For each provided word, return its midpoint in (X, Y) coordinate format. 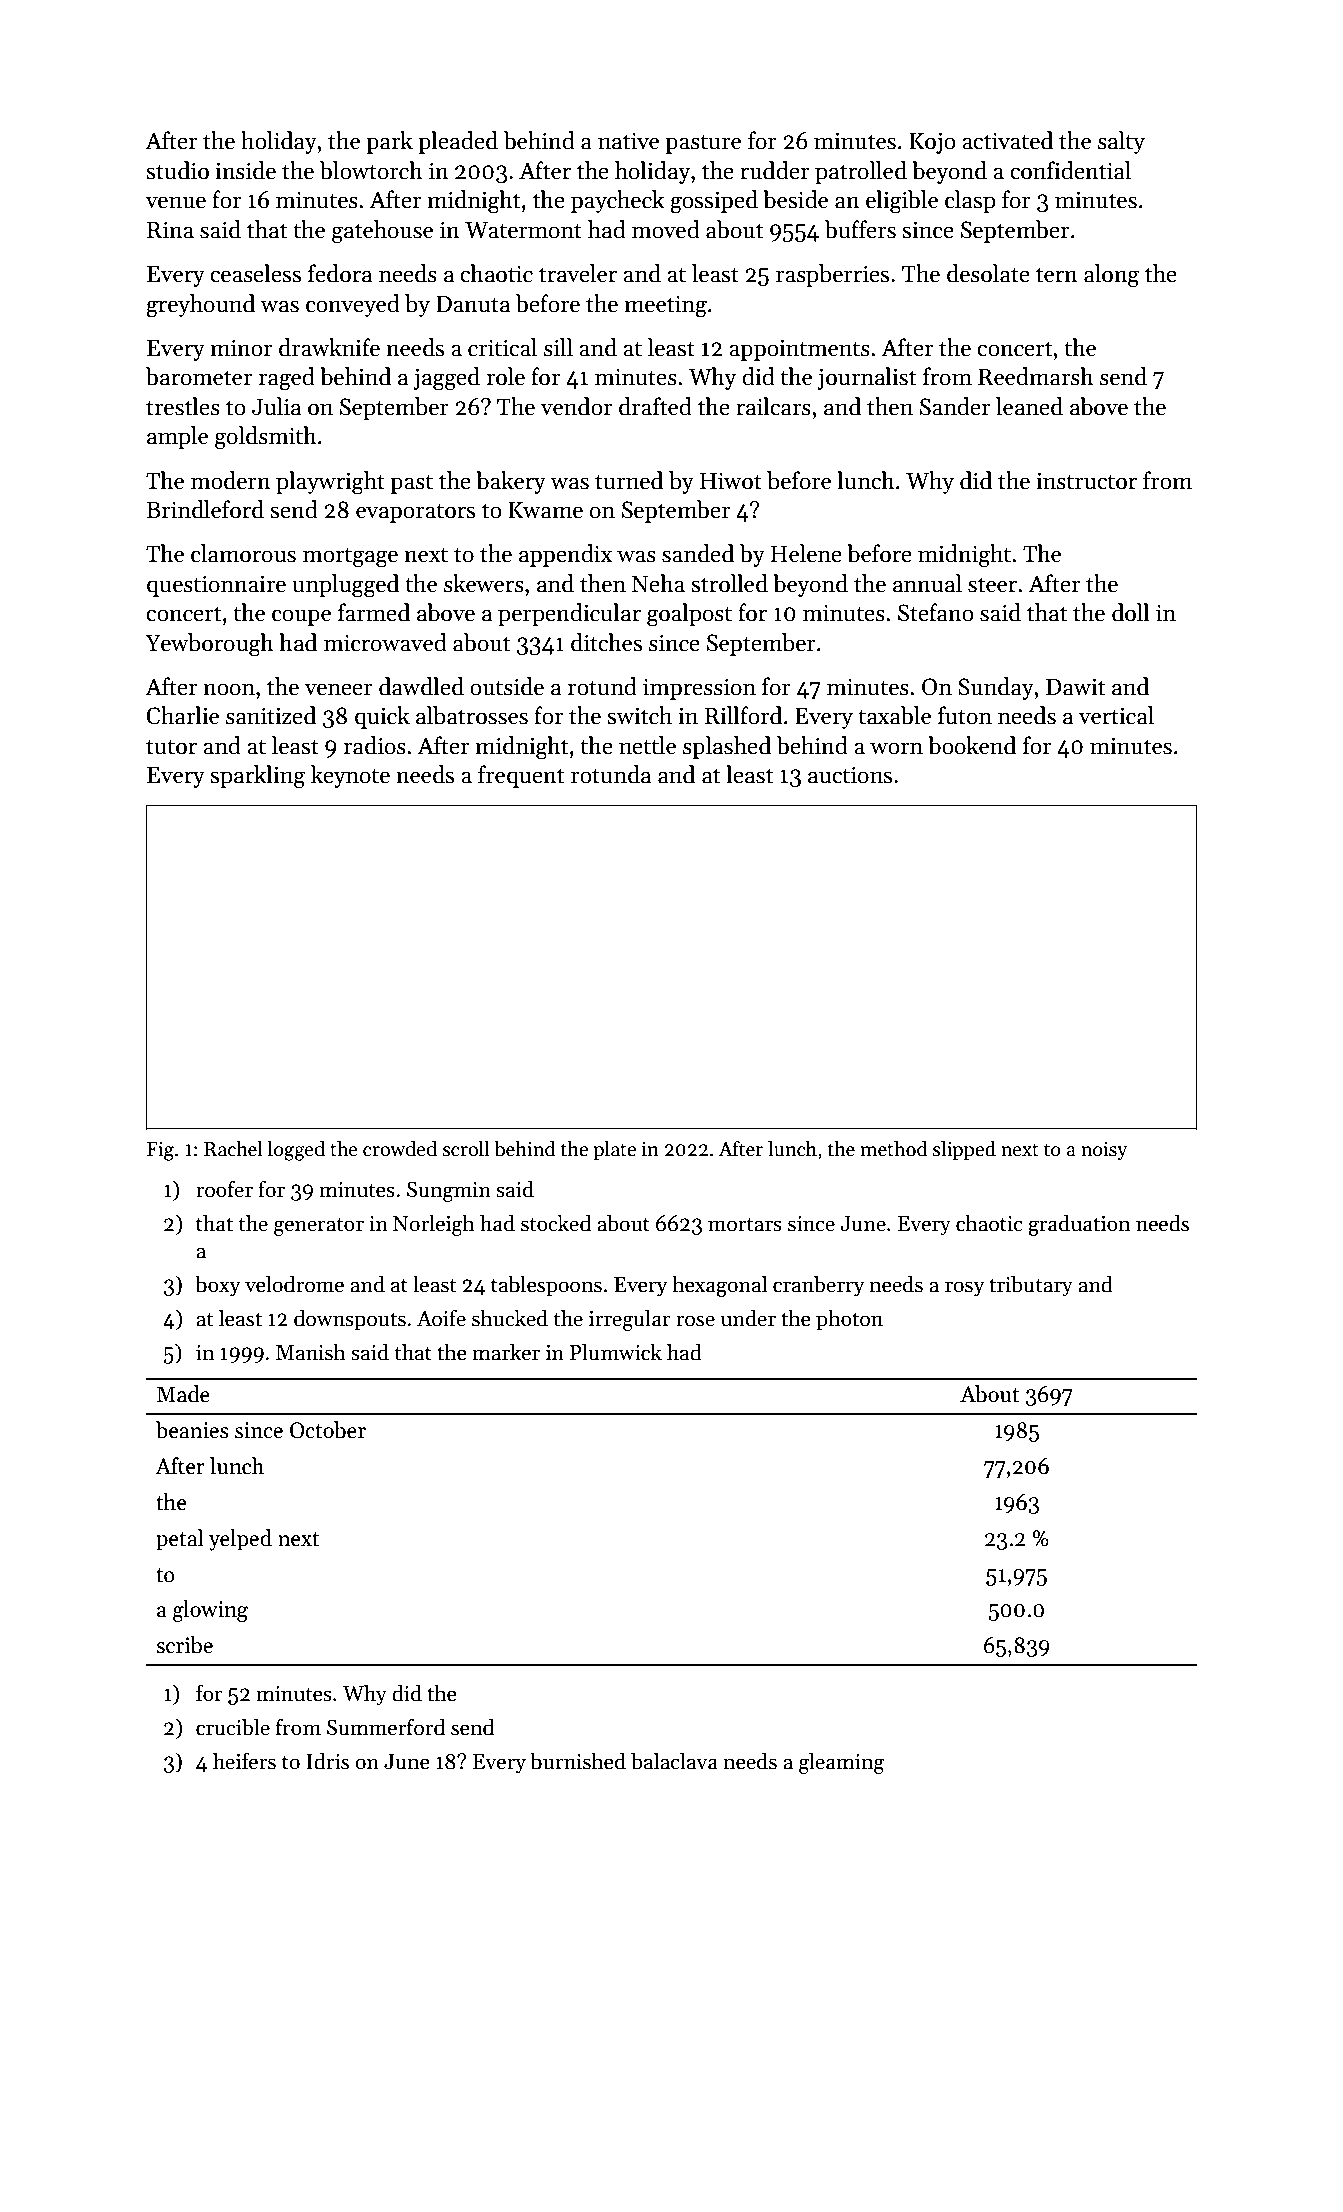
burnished (578, 1761)
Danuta (473, 304)
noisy (1104, 1151)
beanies (192, 1430)
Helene (806, 553)
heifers (244, 1761)
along (1111, 276)
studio (177, 170)
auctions (850, 775)
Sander (955, 406)
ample (177, 437)
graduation (1079, 1225)
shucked (510, 1318)
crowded (400, 1149)
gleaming (841, 1763)
